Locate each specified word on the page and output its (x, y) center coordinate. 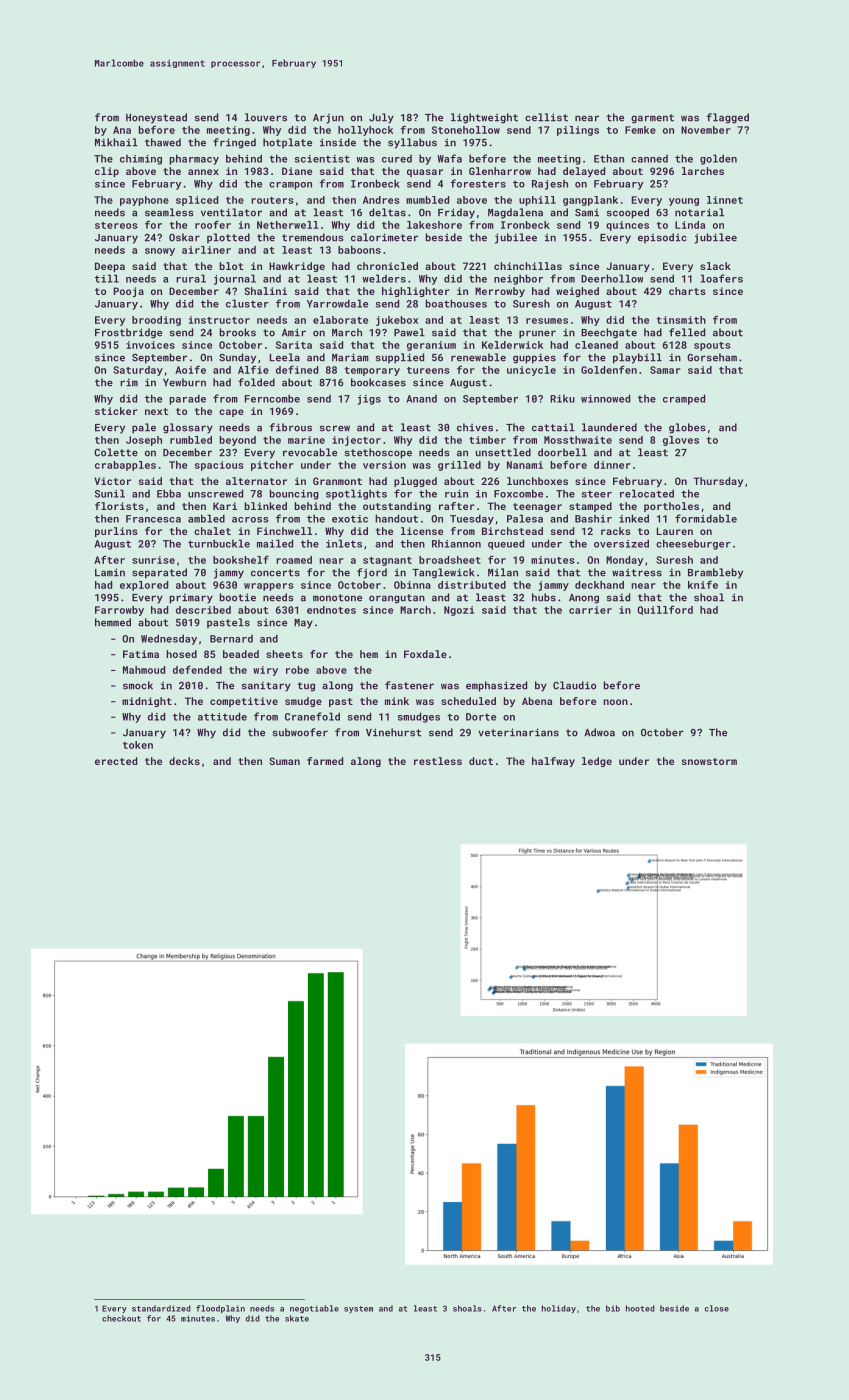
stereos (116, 225)
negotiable (314, 1309)
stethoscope (378, 453)
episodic (662, 238)
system (358, 1309)
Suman (284, 761)
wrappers (269, 587)
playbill (637, 358)
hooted (640, 1308)
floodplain (220, 1309)
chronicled (387, 266)
